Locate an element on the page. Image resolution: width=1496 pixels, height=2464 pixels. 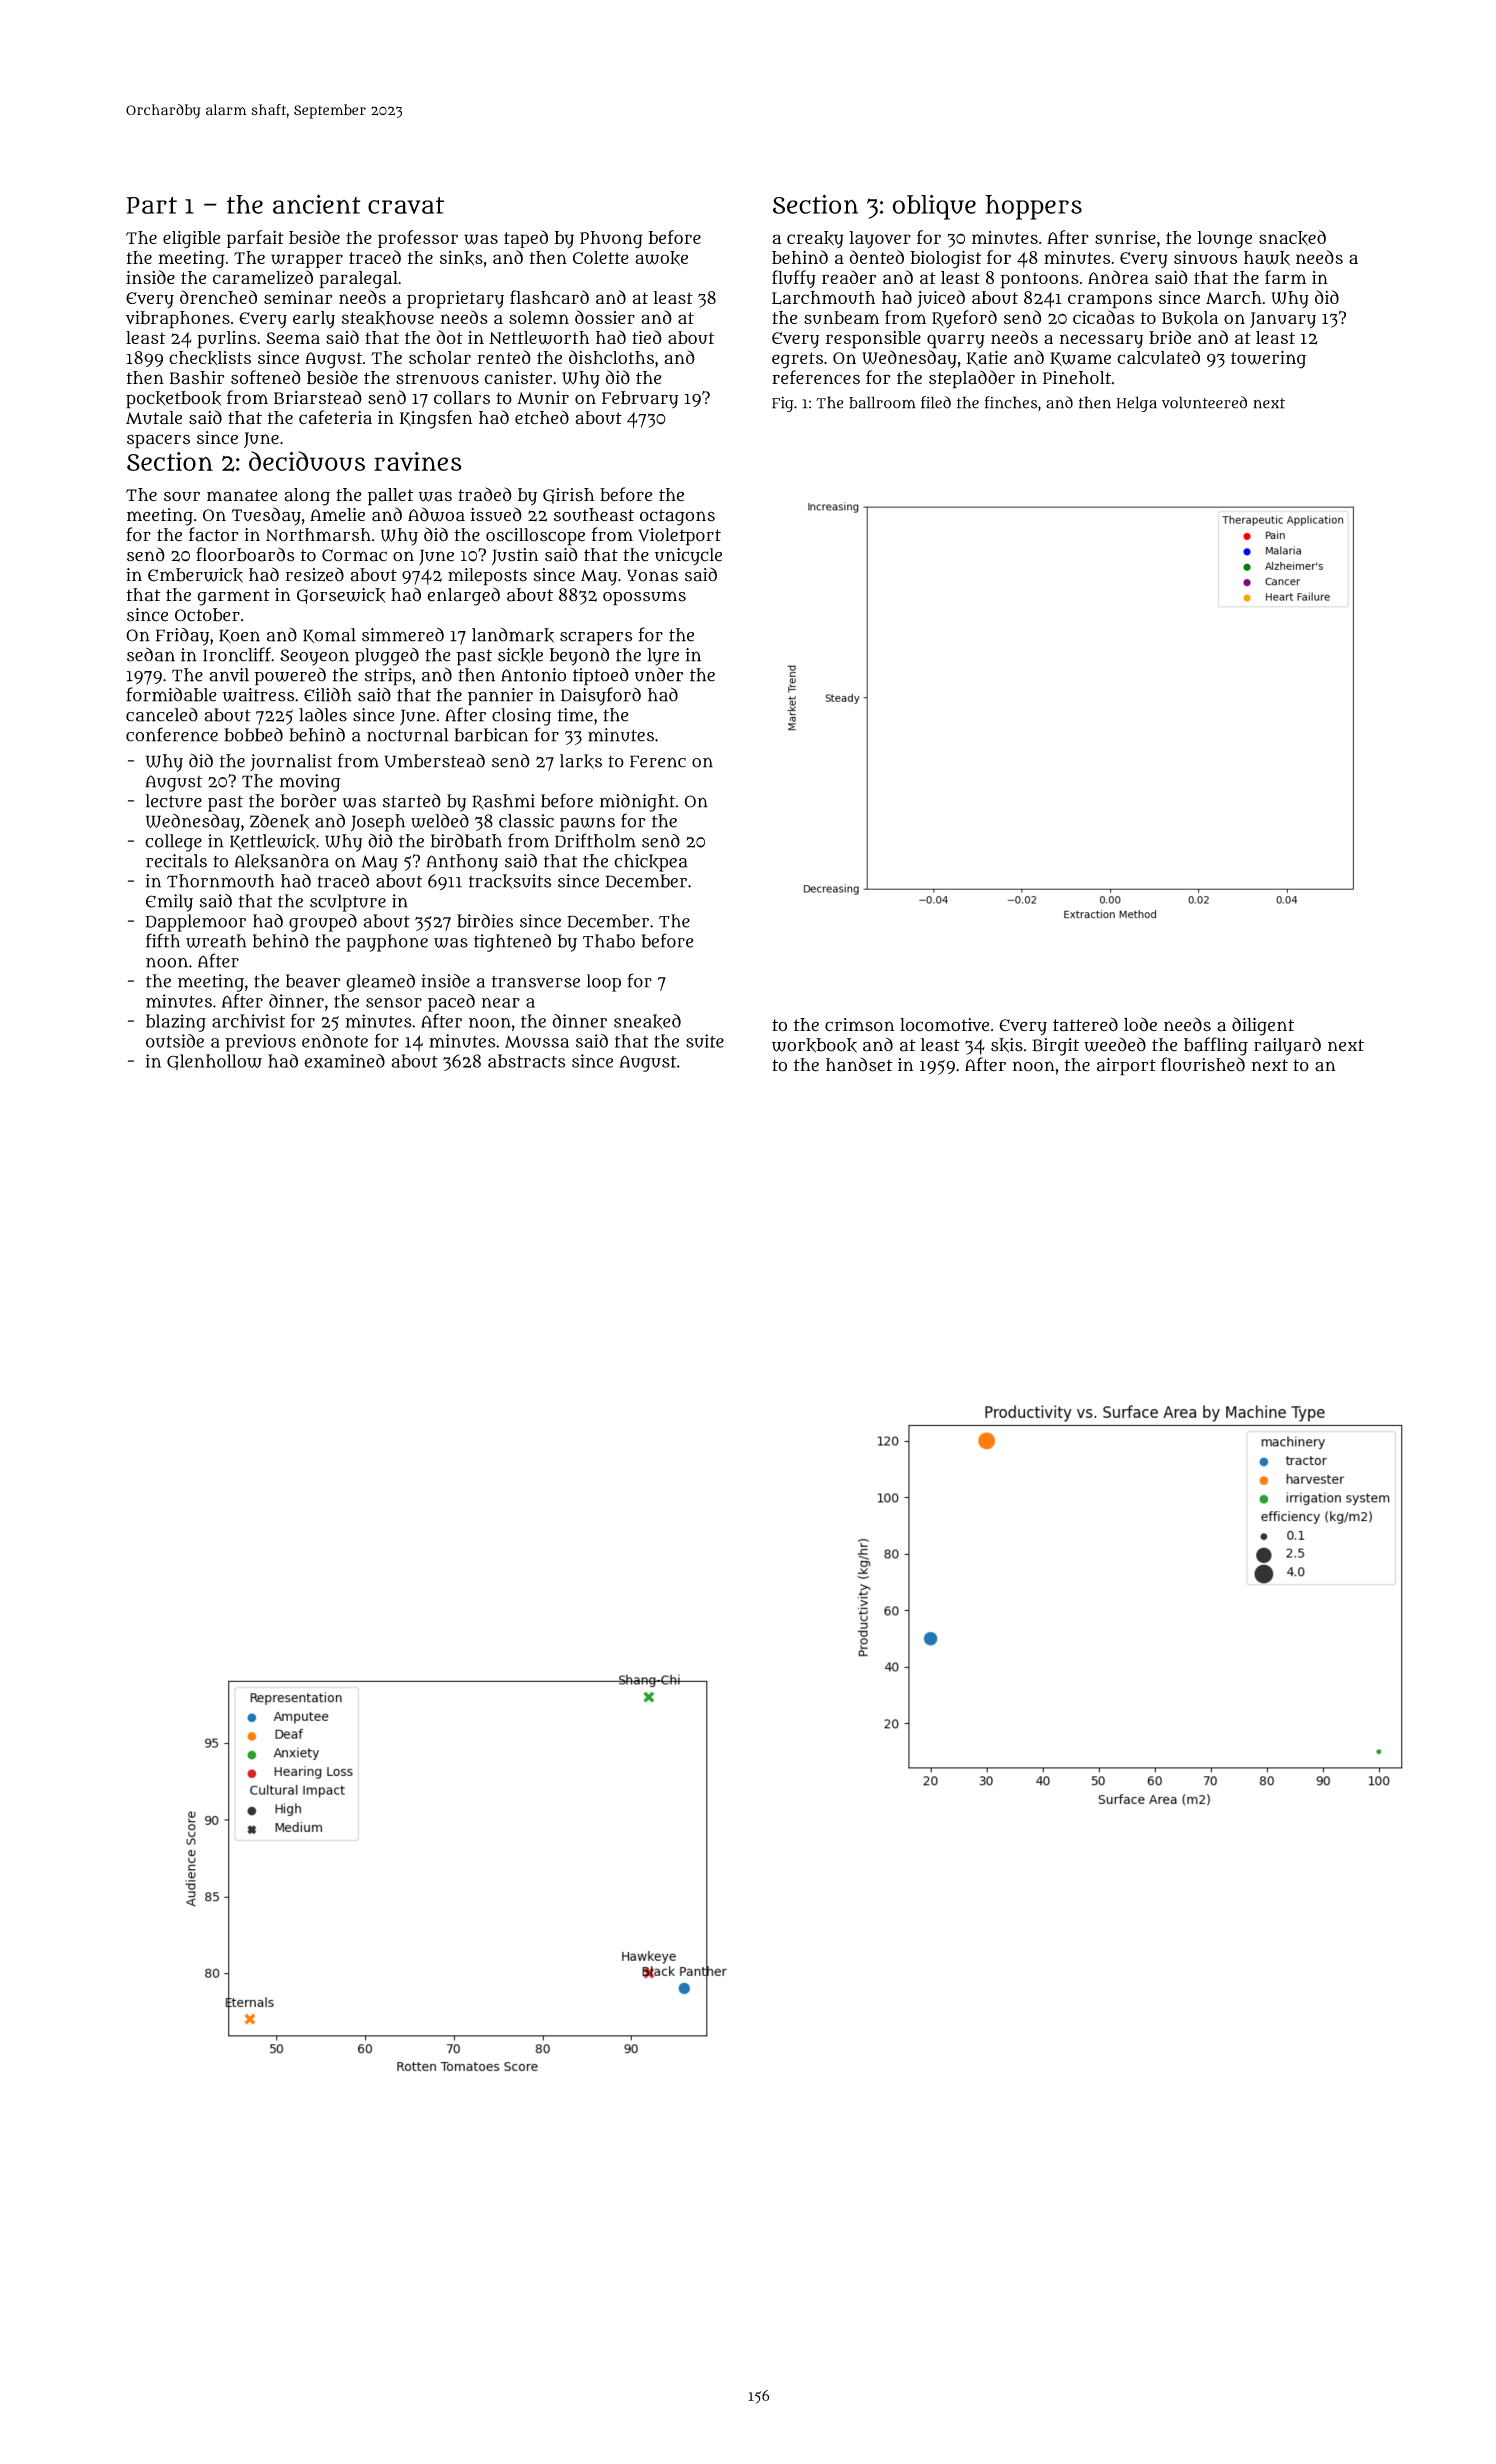
handset is located at coordinates (859, 1064).
